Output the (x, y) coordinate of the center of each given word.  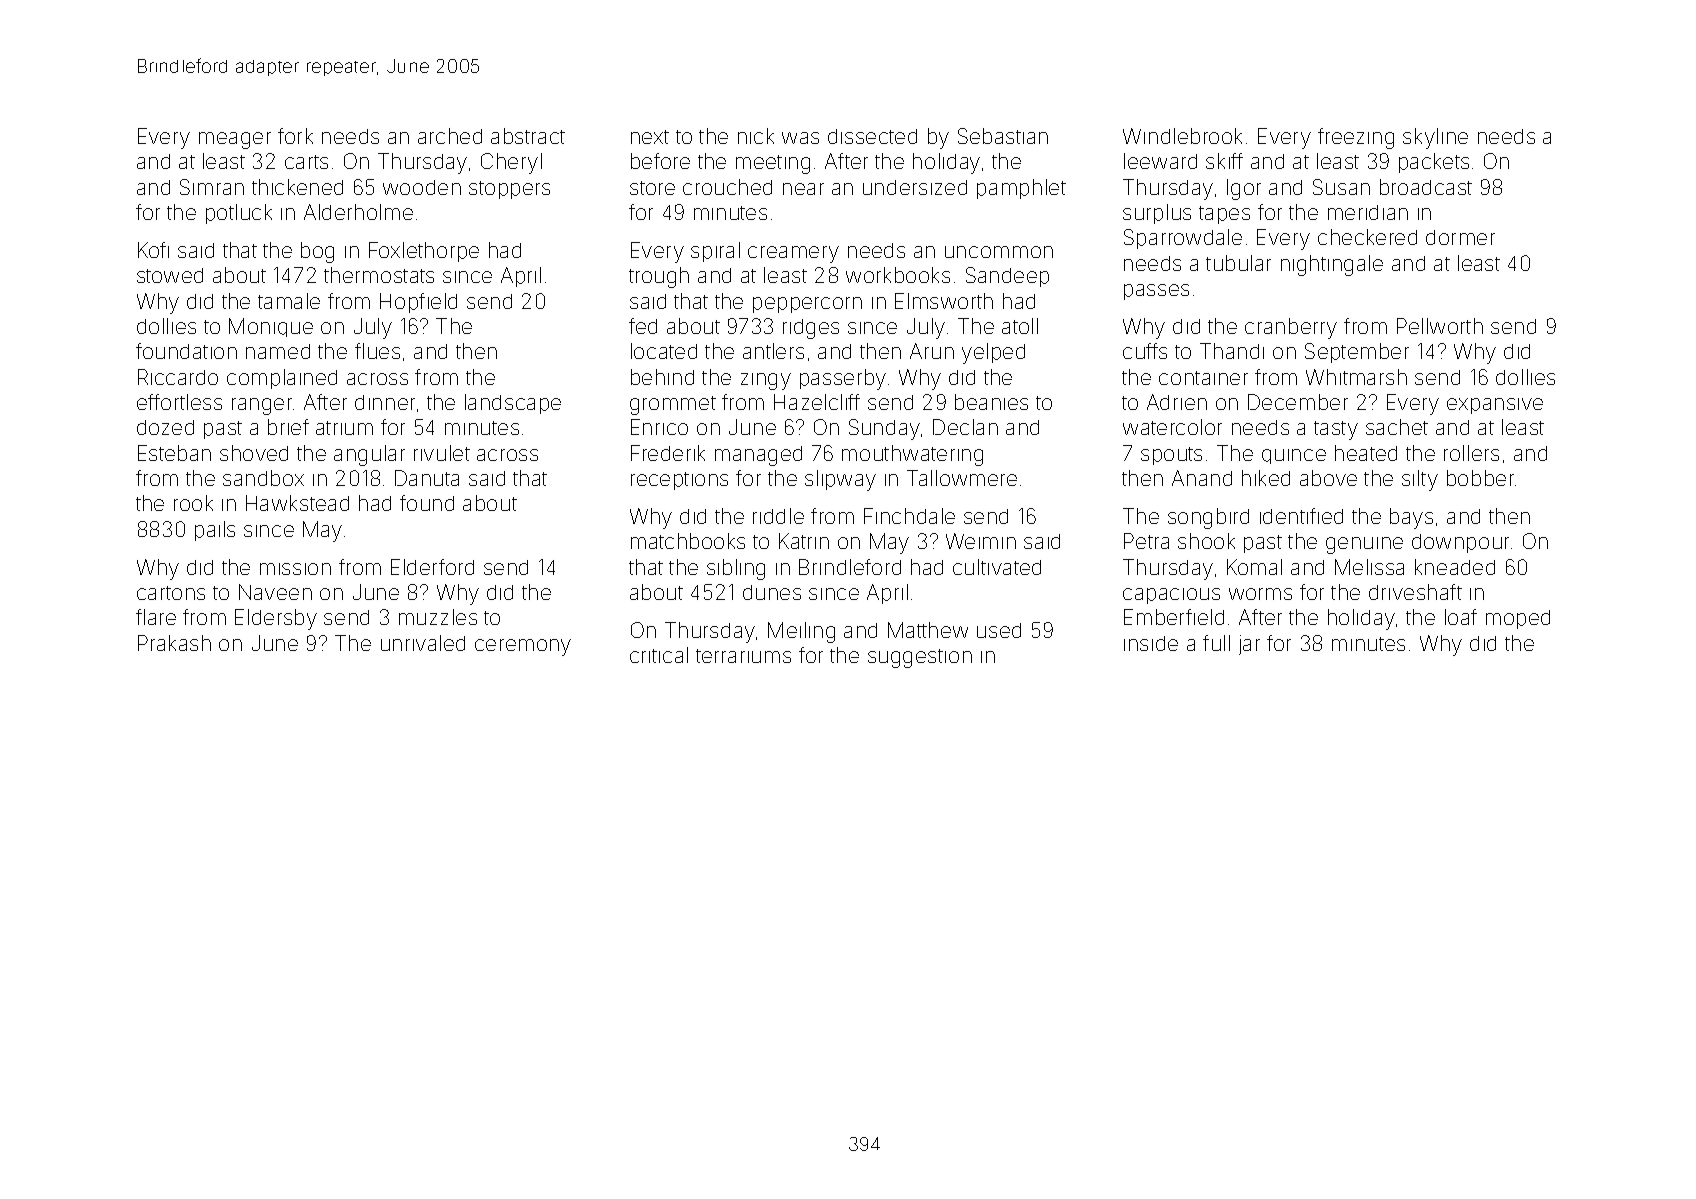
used (999, 630)
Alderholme (358, 212)
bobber (1480, 478)
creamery (793, 254)
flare (156, 617)
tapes (1224, 215)
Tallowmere (962, 478)
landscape (513, 404)
